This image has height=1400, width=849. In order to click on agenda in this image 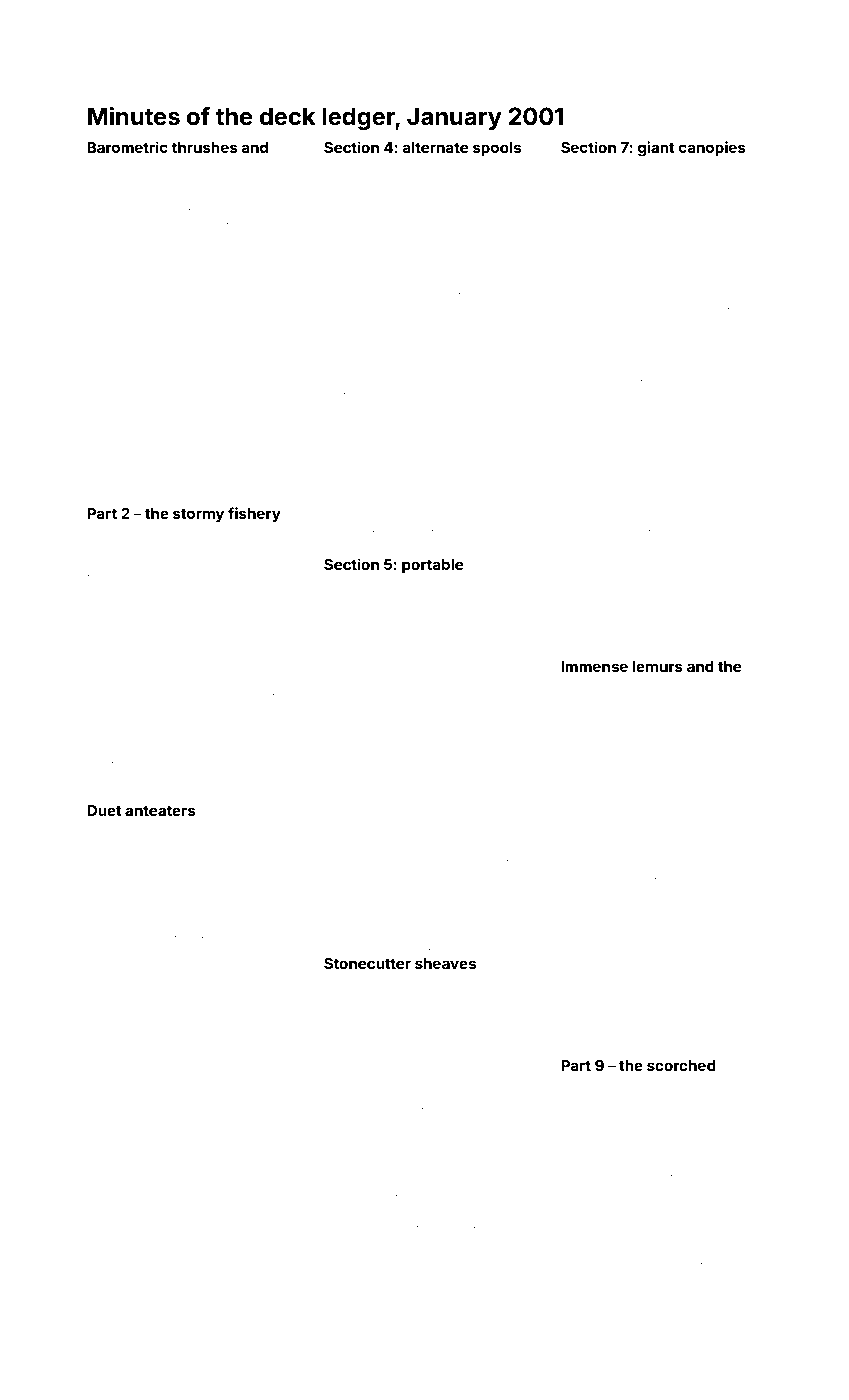, I will do `click(384, 828)`.
